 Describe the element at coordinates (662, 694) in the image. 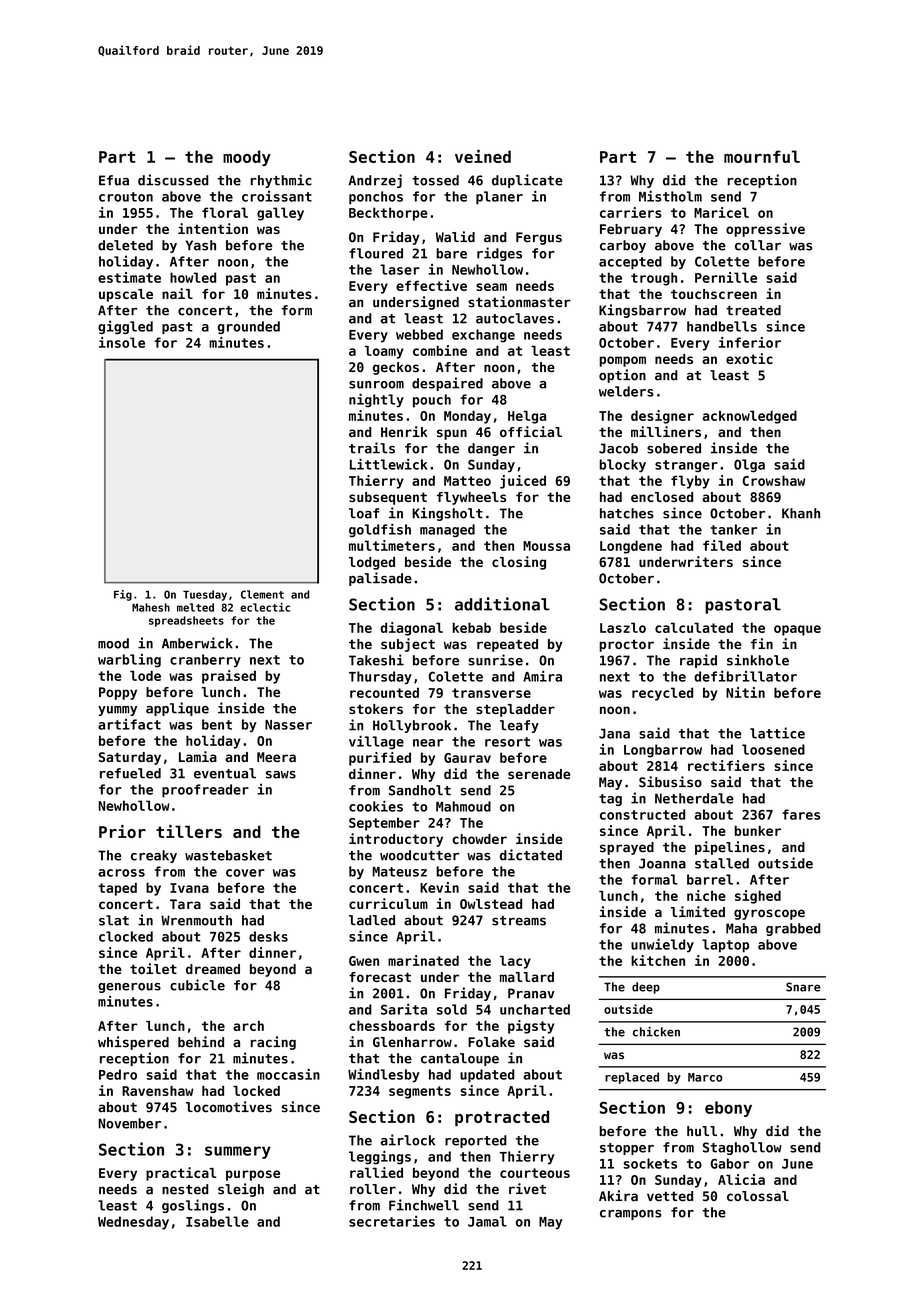

I see `recycled` at that location.
